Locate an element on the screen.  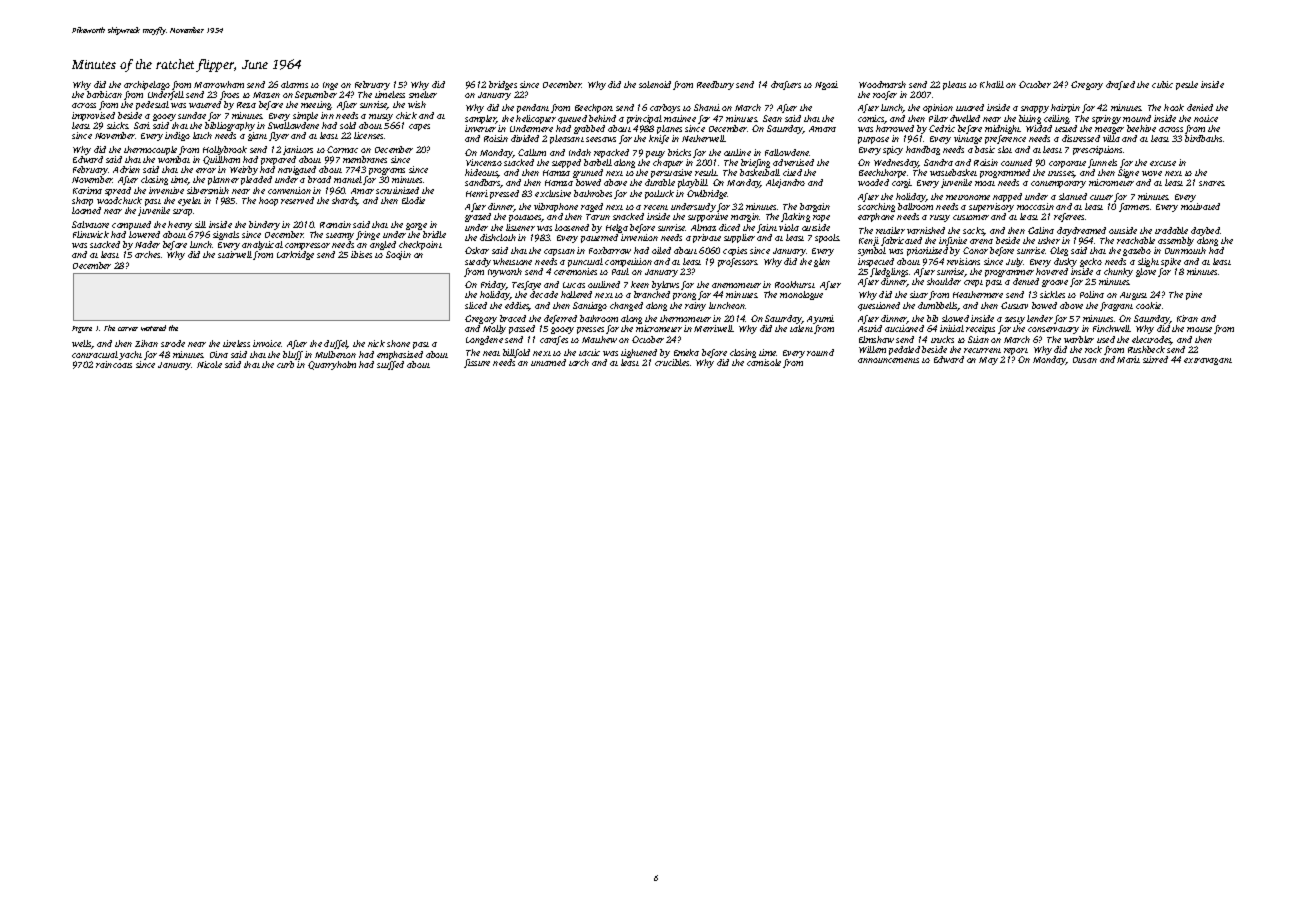
barbican is located at coordinates (104, 94).
